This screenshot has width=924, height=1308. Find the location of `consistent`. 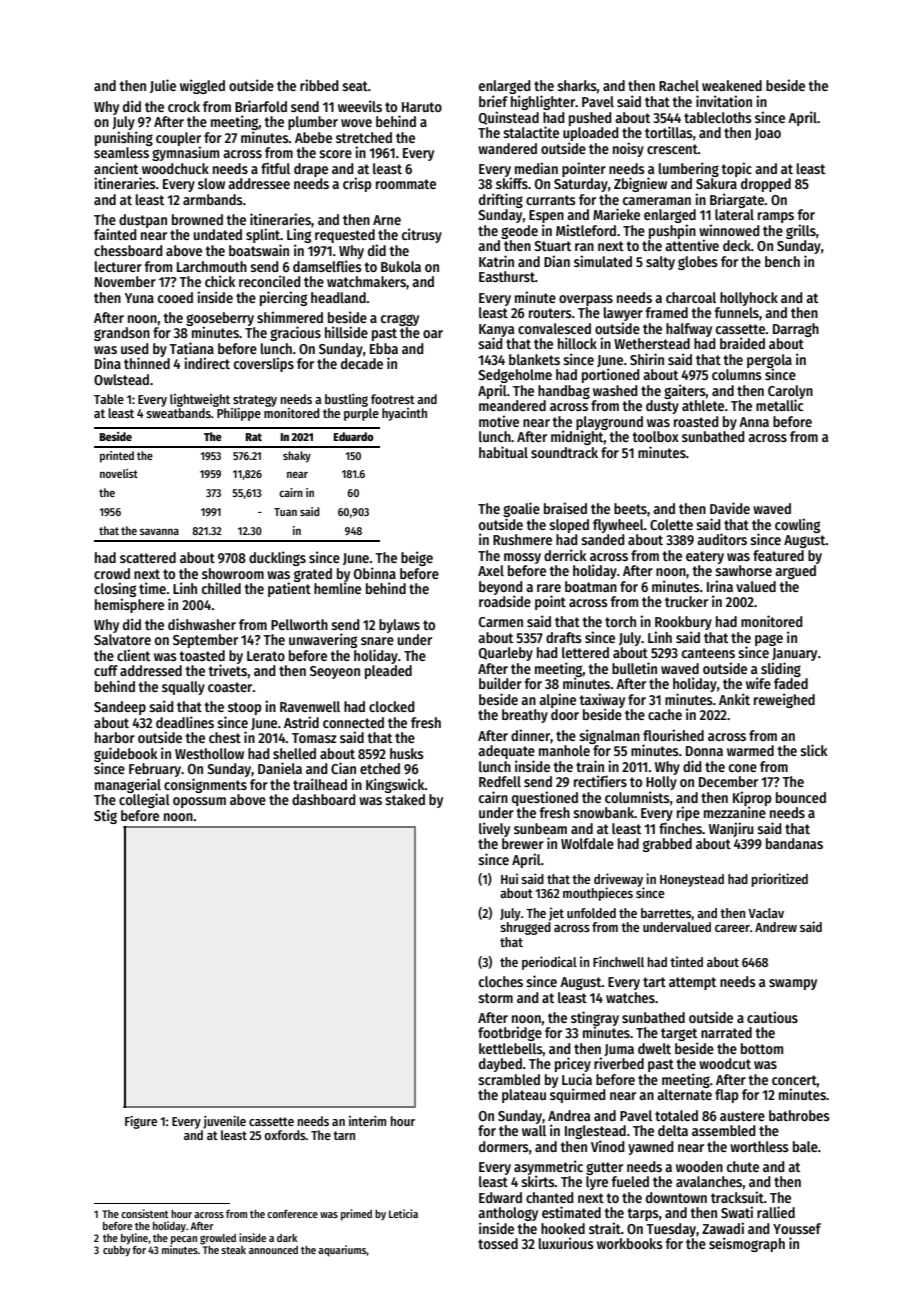

consistent is located at coordinates (145, 1213).
